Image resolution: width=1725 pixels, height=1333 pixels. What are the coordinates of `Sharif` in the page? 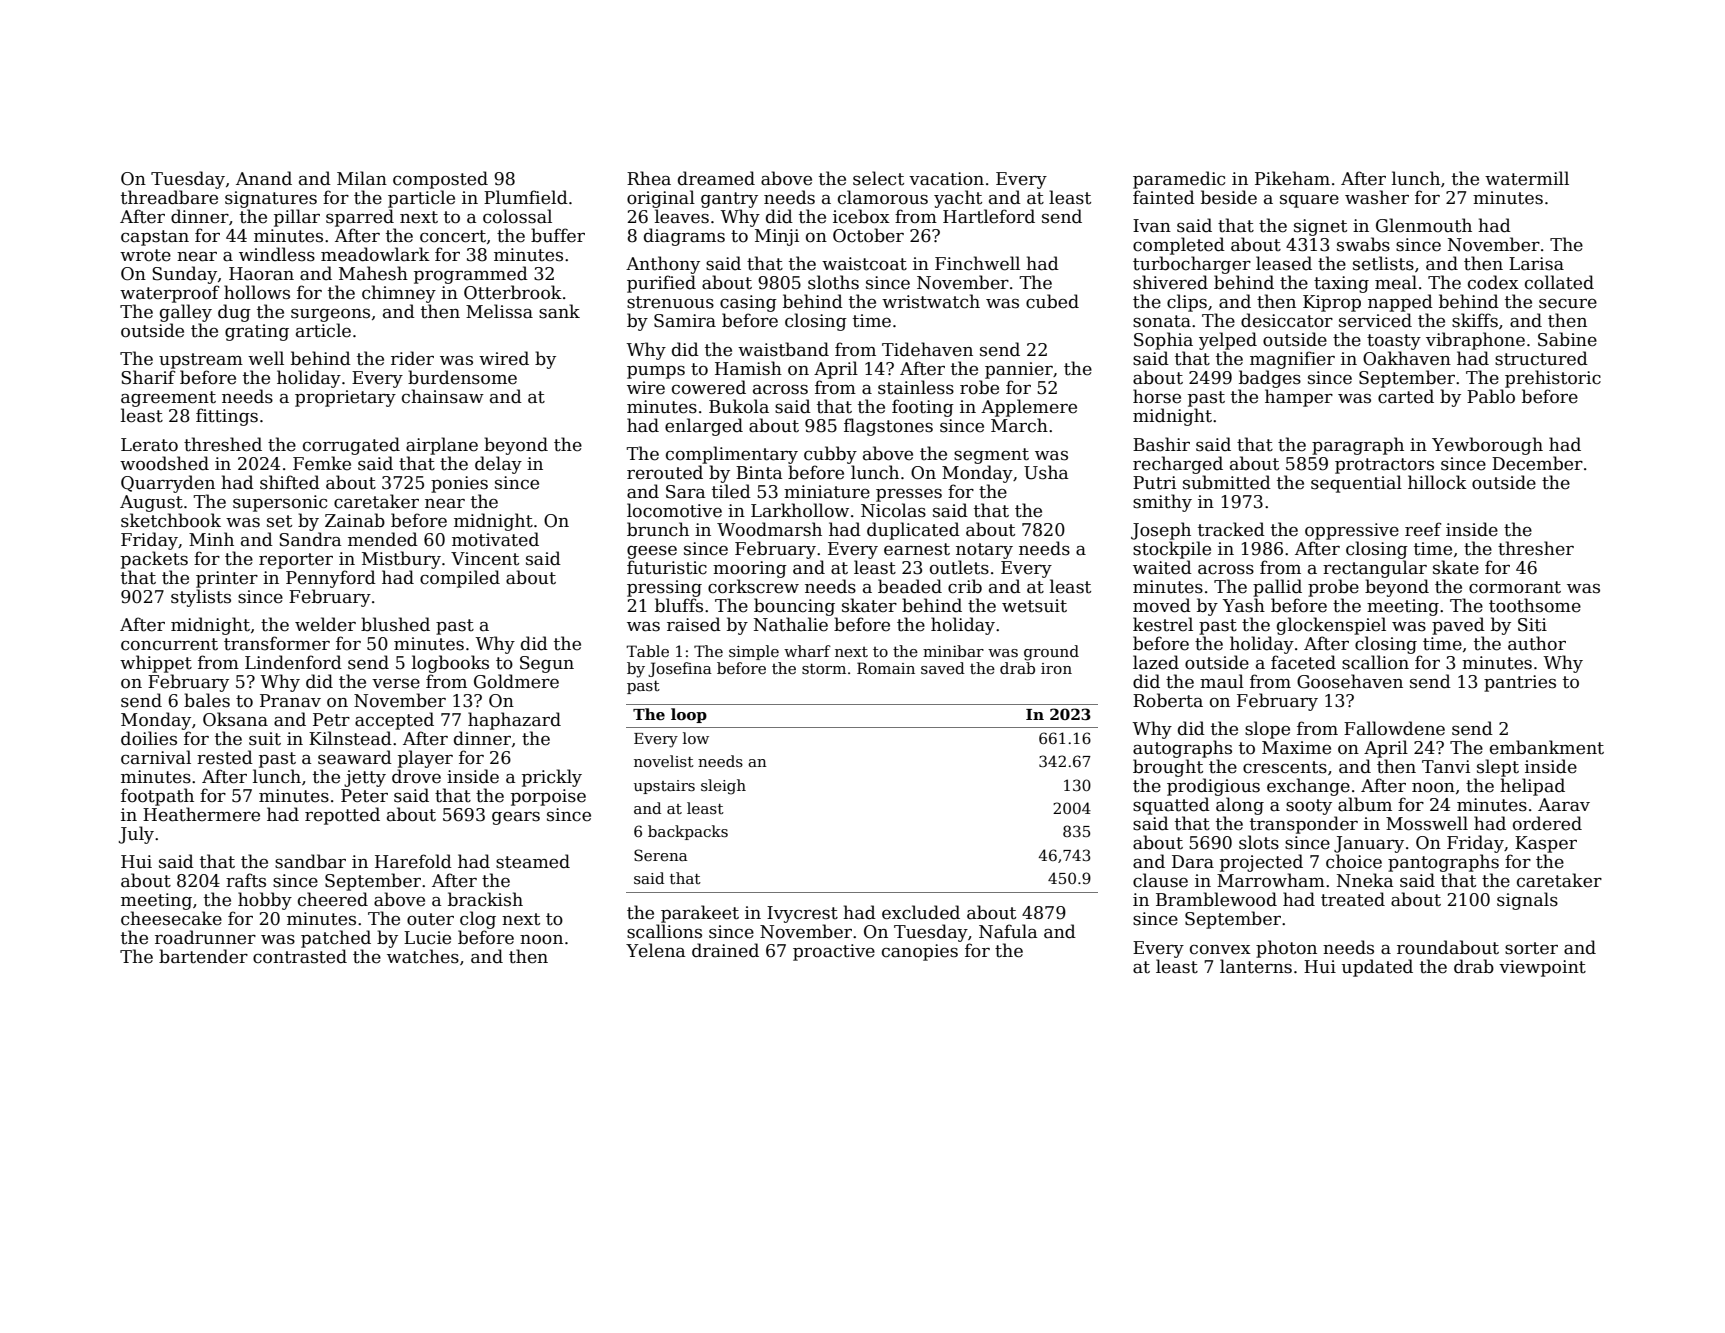 It's located at (148, 377).
